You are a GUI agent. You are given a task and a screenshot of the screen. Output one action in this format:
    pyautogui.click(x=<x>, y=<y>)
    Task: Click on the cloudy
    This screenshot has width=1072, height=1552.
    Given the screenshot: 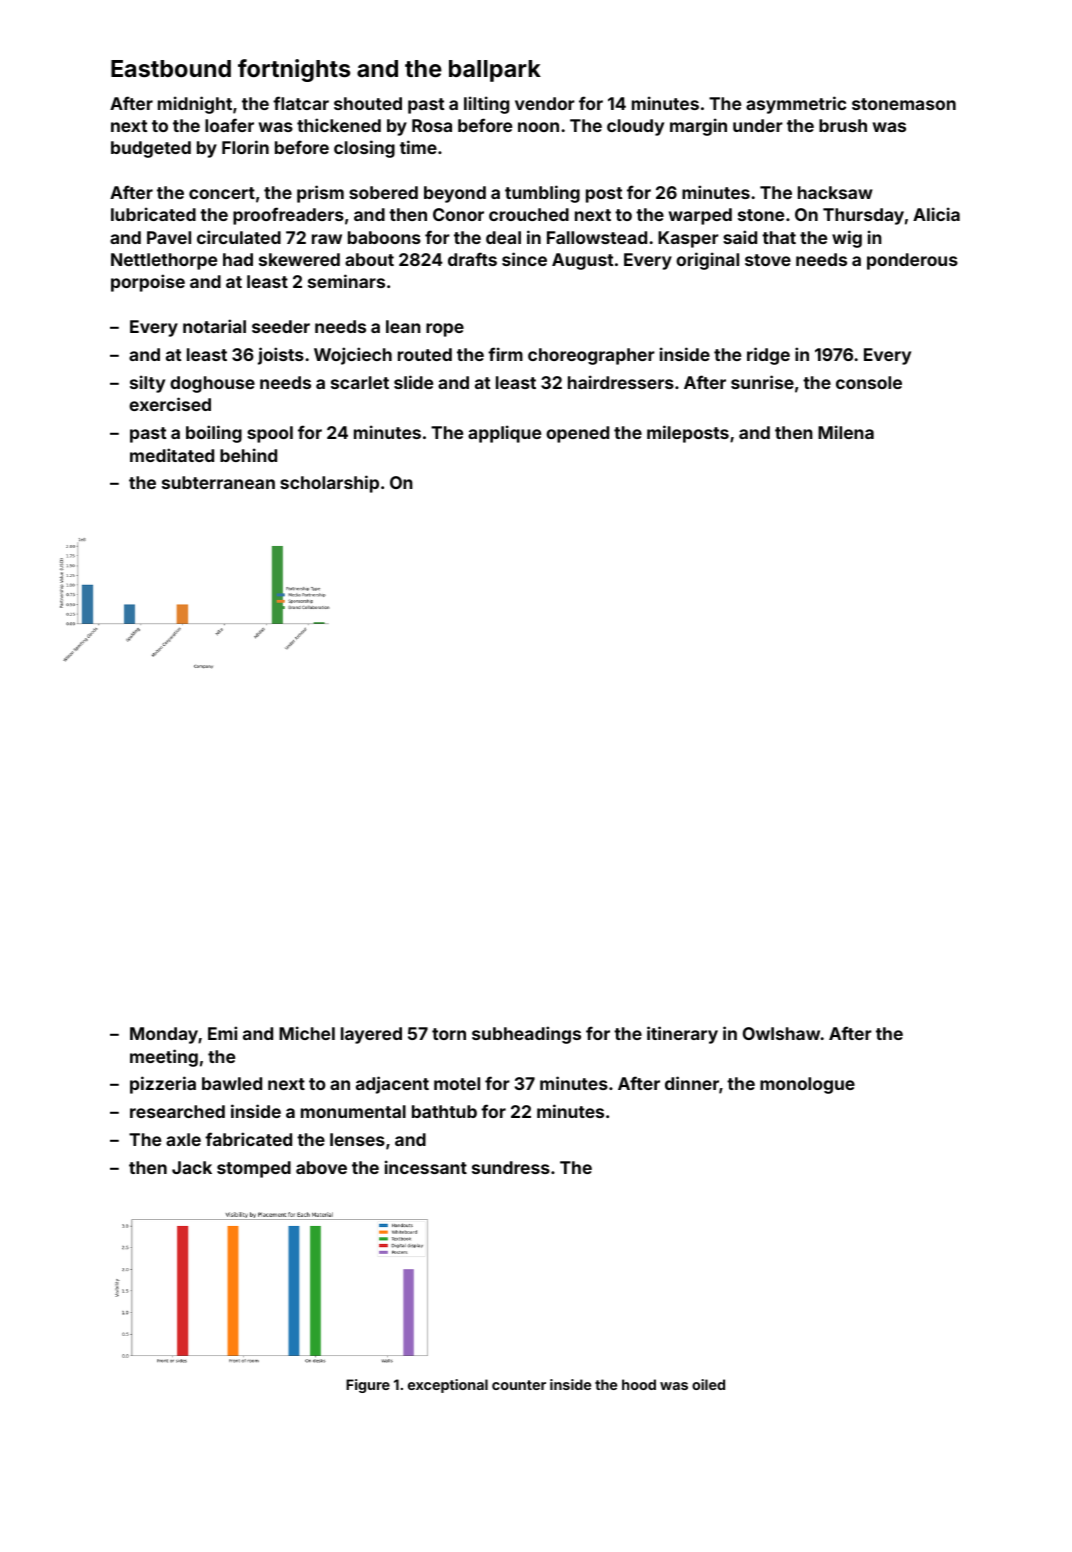 What is the action you would take?
    pyautogui.click(x=635, y=127)
